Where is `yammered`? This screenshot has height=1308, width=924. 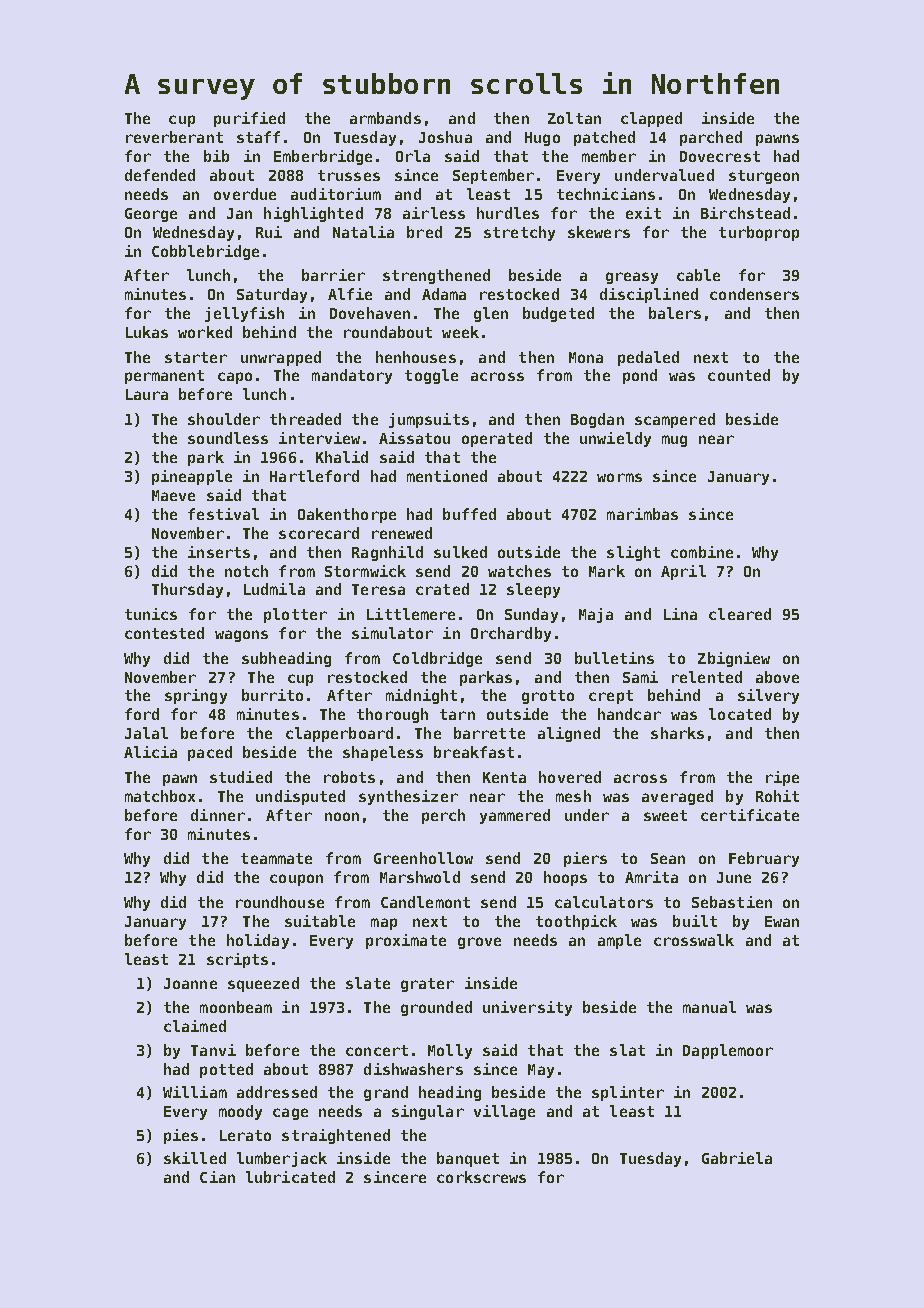
yammered is located at coordinates (515, 816).
